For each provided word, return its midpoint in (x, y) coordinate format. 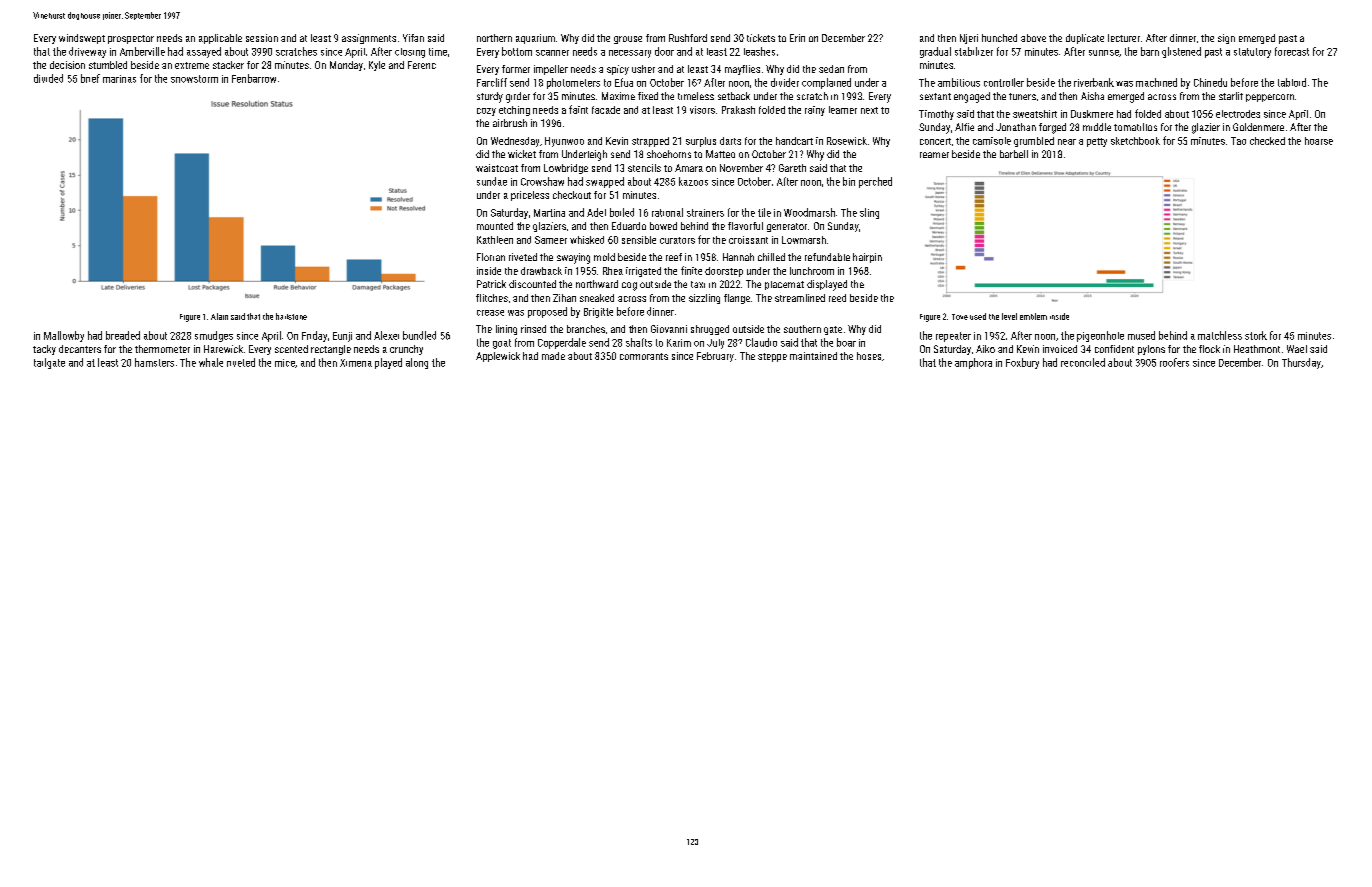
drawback (541, 271)
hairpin (867, 258)
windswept (82, 39)
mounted (495, 226)
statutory (1252, 53)
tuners (1022, 96)
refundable (827, 257)
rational (667, 212)
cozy (486, 112)
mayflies (742, 70)
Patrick (491, 284)
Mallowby (64, 336)
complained (826, 83)
